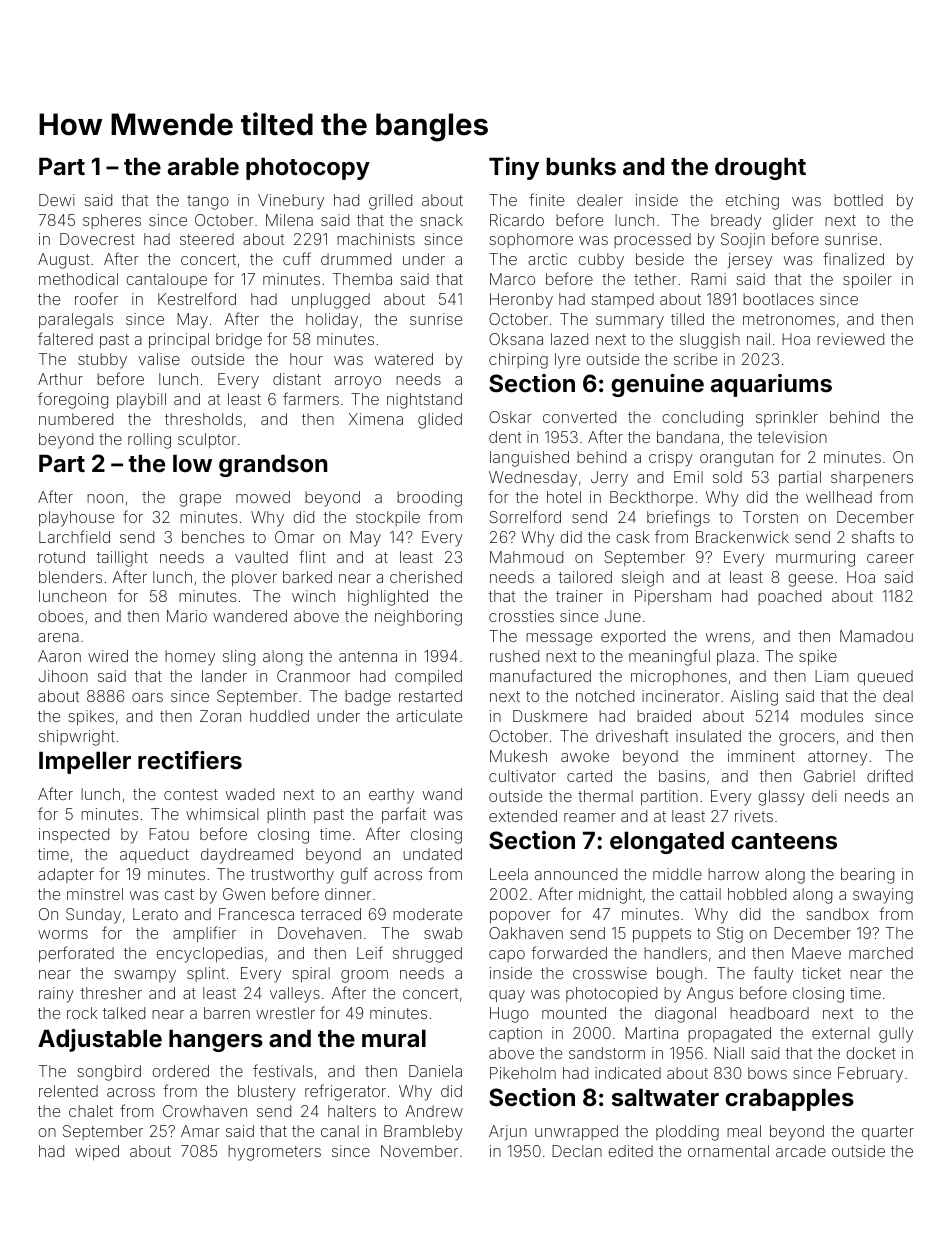 This screenshot has height=1233, width=952. Describe the element at coordinates (760, 168) in the screenshot. I see `drought` at that location.
